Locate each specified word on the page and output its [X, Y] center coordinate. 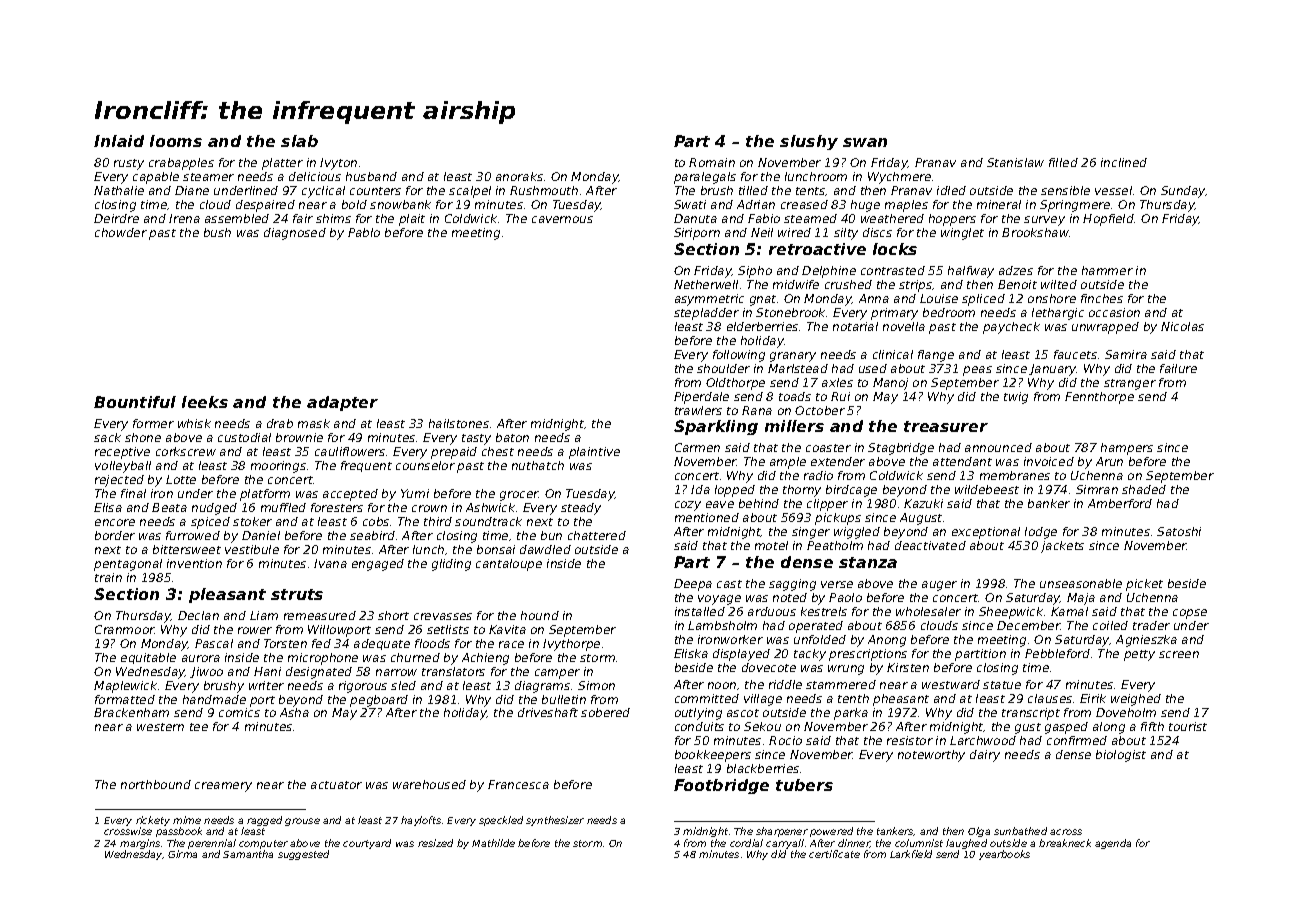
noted [790, 597]
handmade [214, 699]
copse [1190, 614]
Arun [1109, 461]
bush [217, 232]
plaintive [594, 453]
